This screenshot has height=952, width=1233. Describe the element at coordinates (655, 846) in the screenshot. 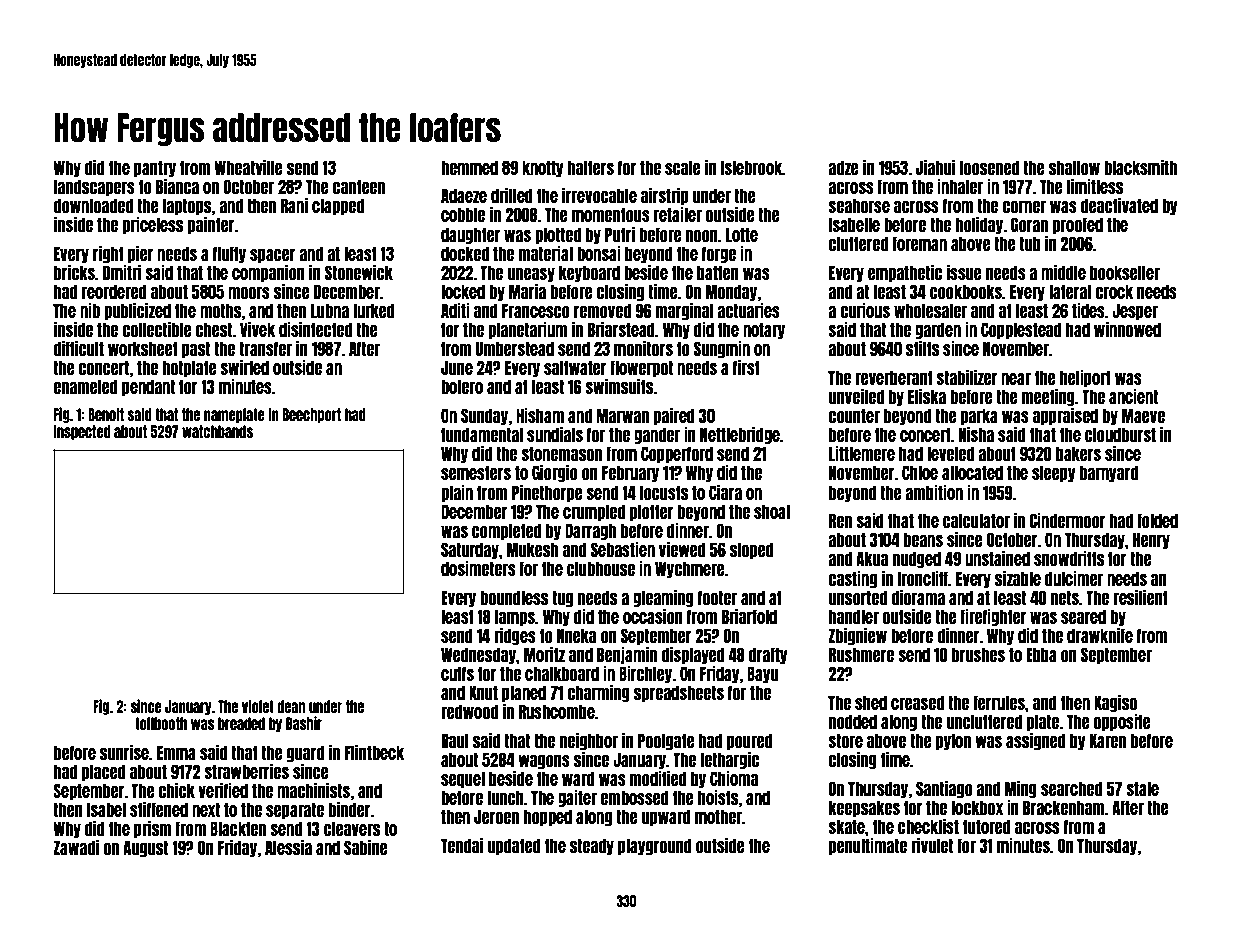

I see `playground` at that location.
